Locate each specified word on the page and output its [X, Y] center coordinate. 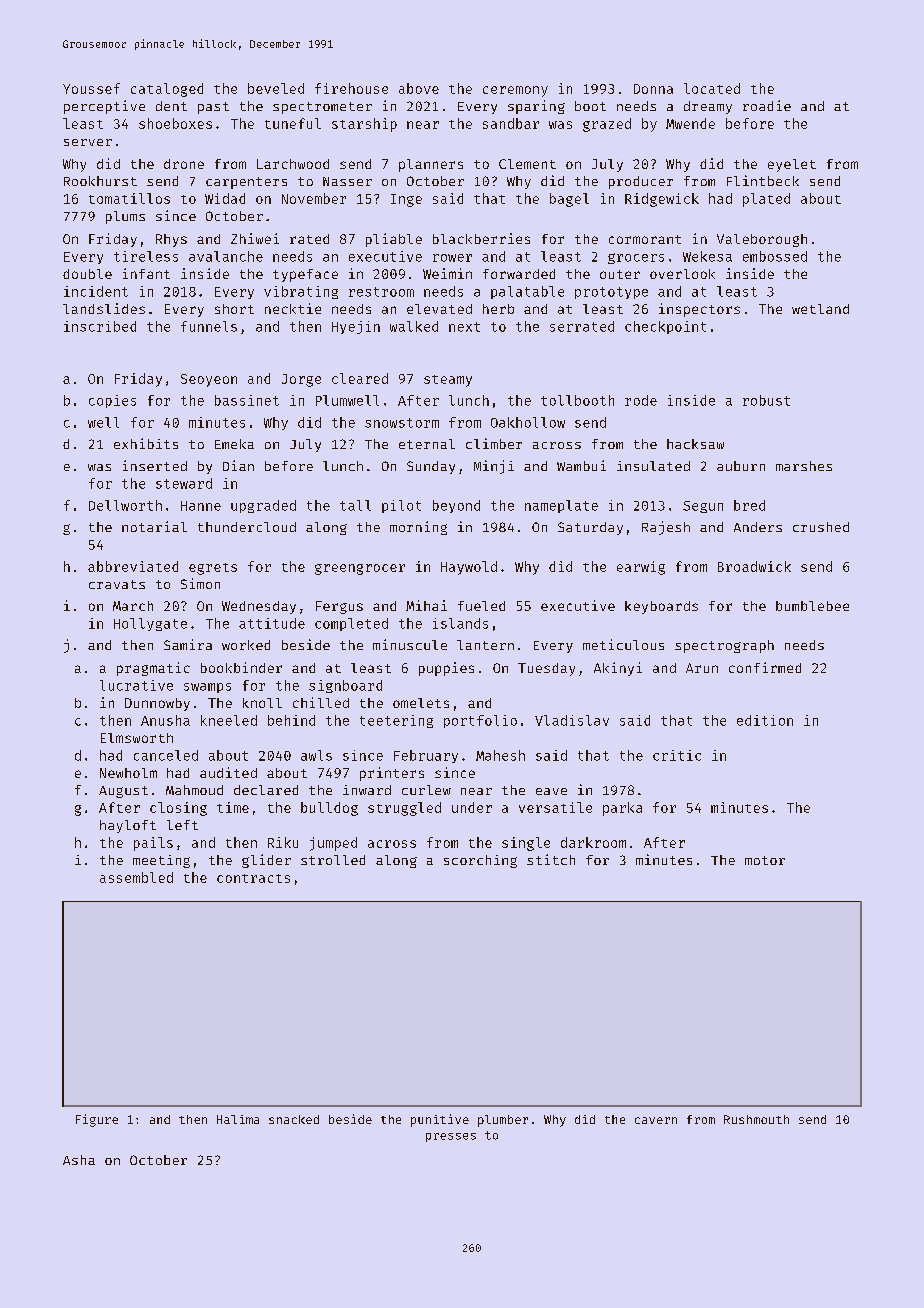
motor [765, 860]
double [87, 274]
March [133, 606]
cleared [360, 378]
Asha [79, 1160]
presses [451, 1137]
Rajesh [666, 528]
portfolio [480, 721]
